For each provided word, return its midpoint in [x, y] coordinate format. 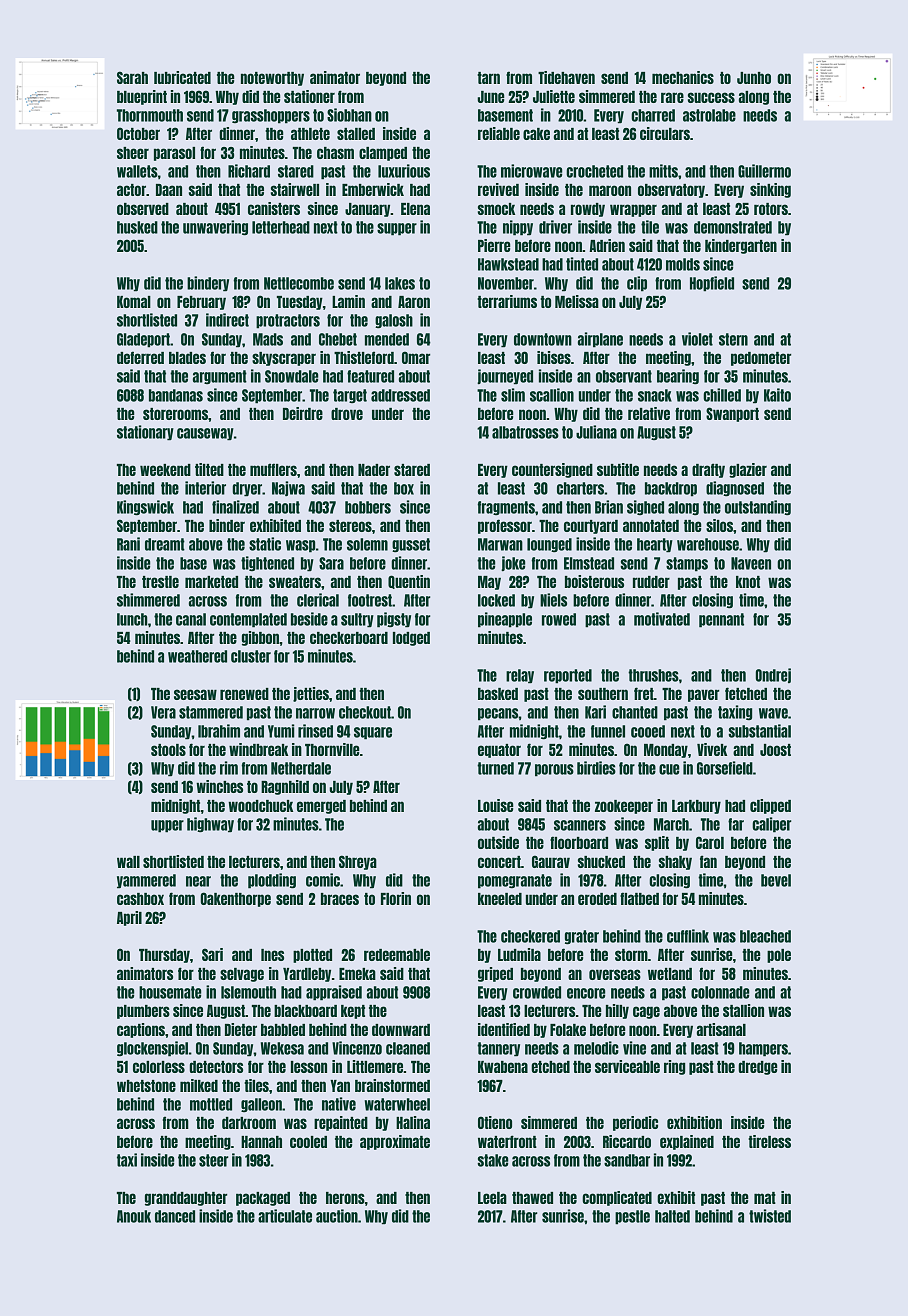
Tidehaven [566, 77]
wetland [670, 974]
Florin [396, 898]
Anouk [134, 1216]
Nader [374, 470]
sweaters [295, 582]
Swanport [732, 414]
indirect [227, 320]
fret [644, 693]
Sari [212, 954]
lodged [411, 639]
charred [653, 115]
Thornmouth [150, 115]
